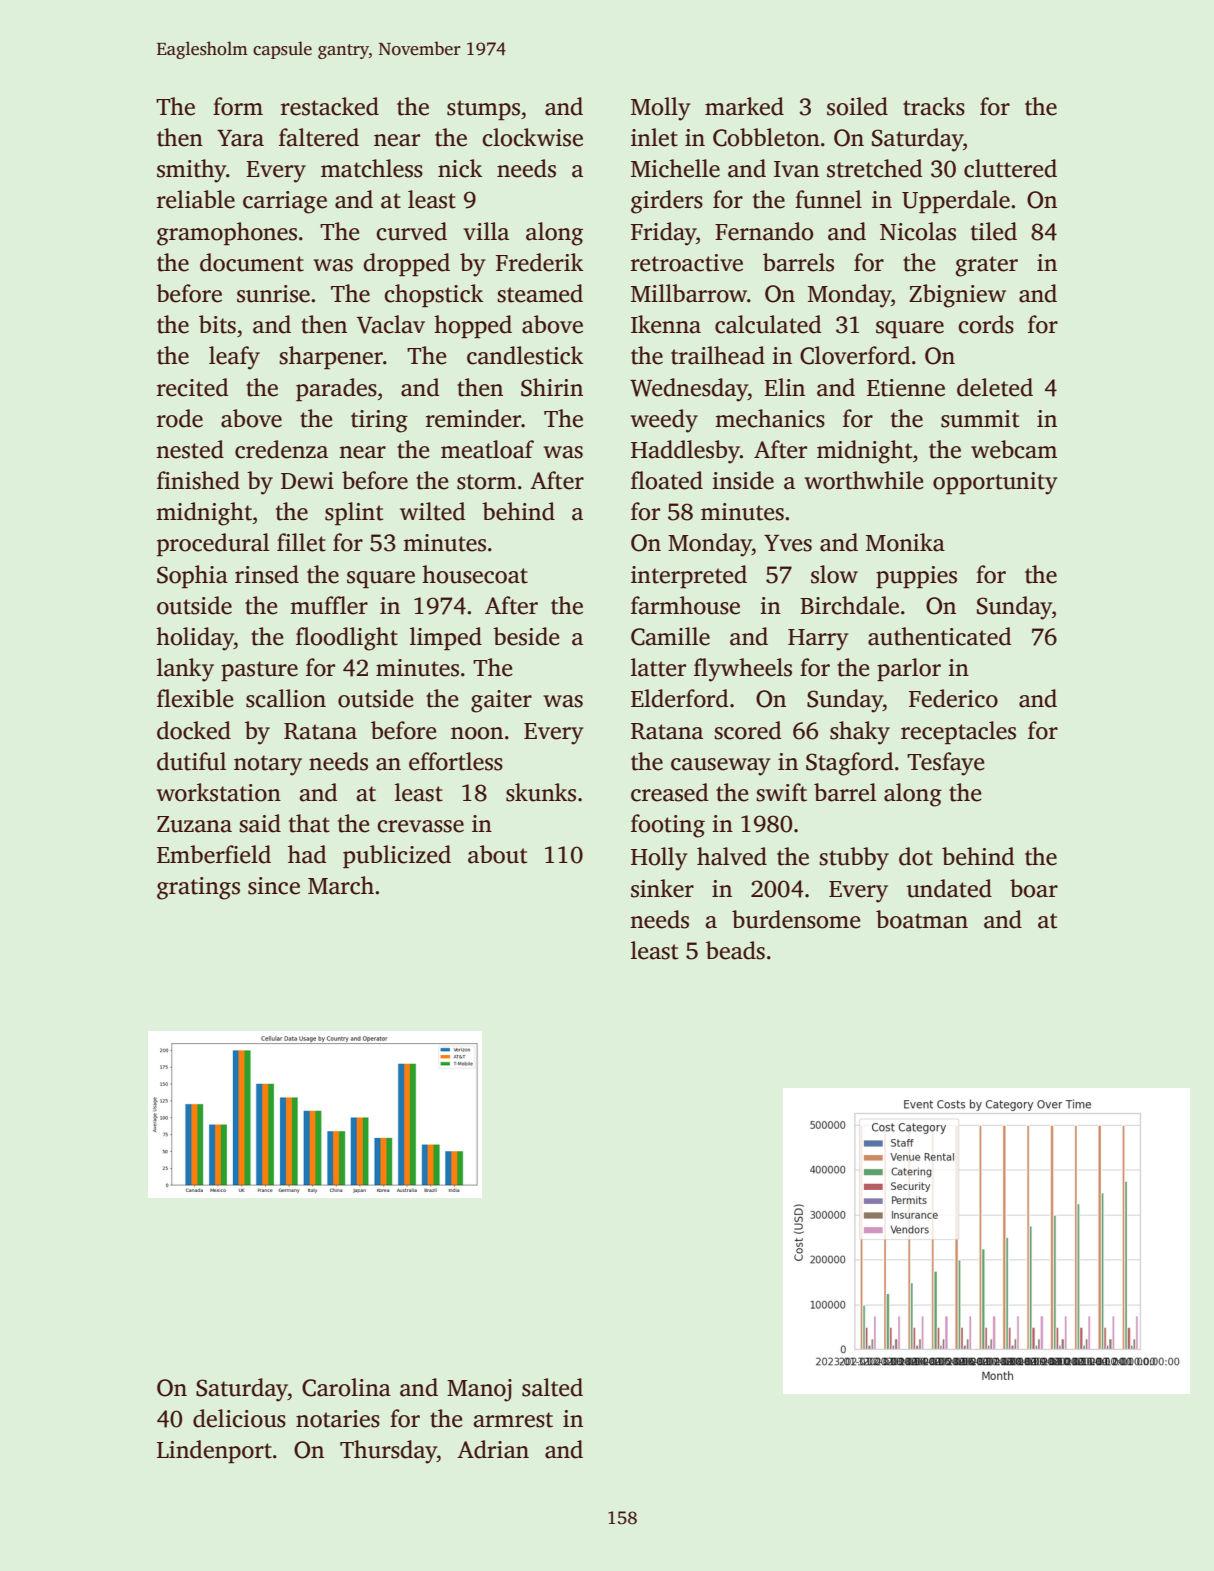  I want to click on Manoj, so click(479, 1390).
